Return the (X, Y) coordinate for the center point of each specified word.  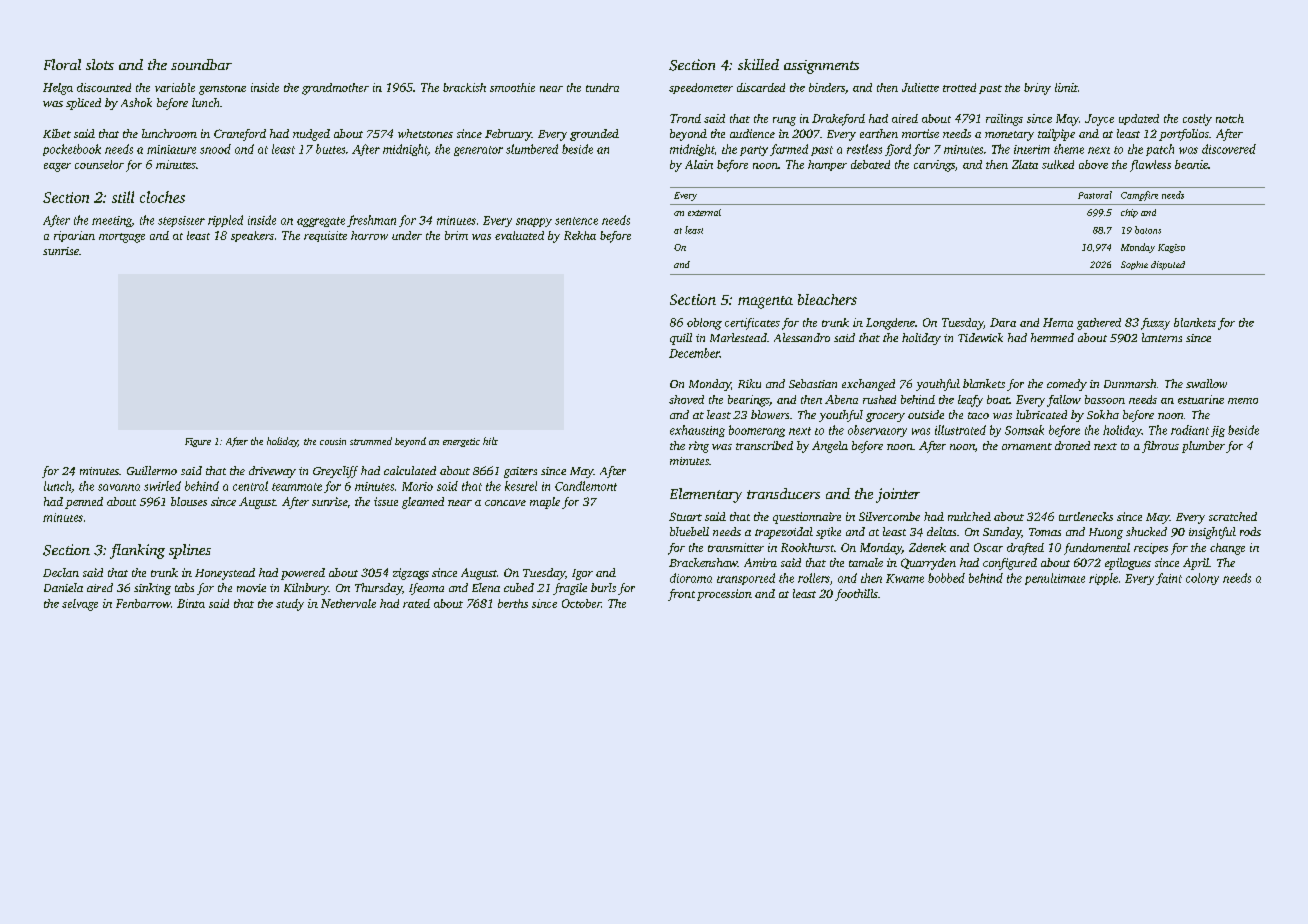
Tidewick (980, 337)
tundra (602, 87)
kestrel (521, 486)
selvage (80, 605)
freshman (371, 221)
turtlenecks (1086, 516)
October (581, 603)
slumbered (532, 149)
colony (1202, 579)
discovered (1229, 149)
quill (681, 339)
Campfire (1139, 196)
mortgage (122, 238)
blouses (189, 501)
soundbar (201, 64)
